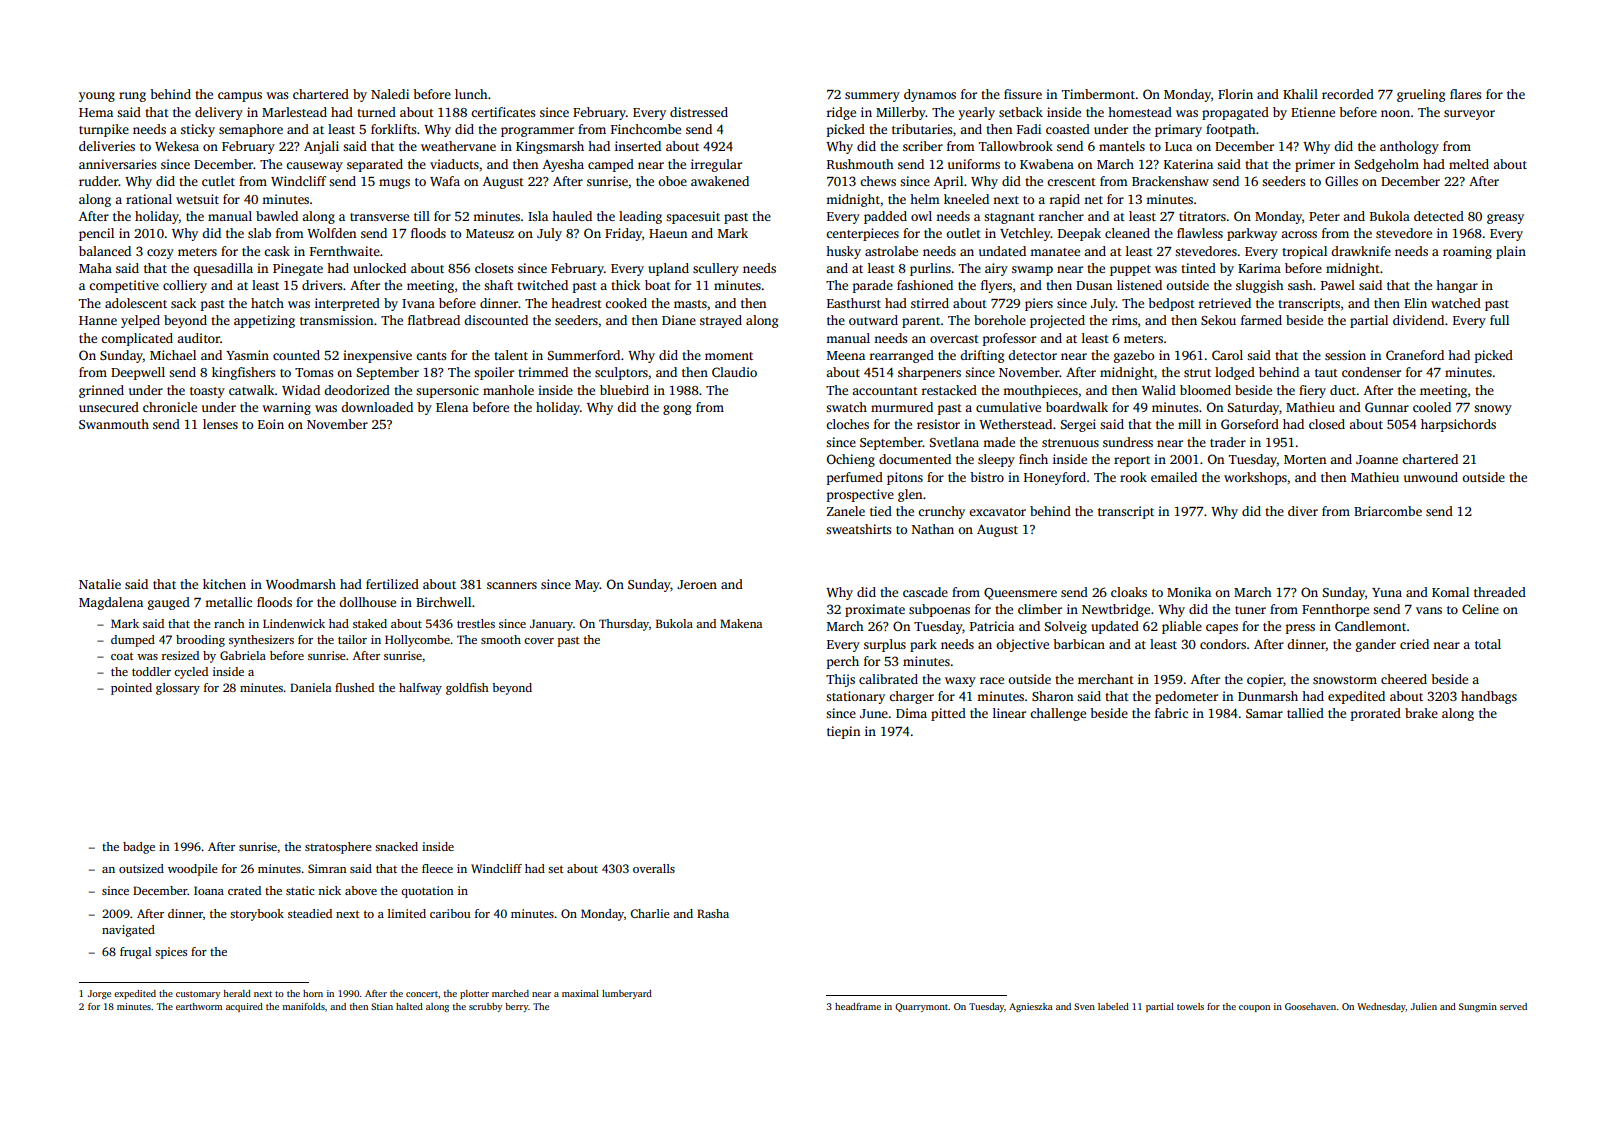  What do you see at coordinates (1178, 130) in the page?
I see `primary` at bounding box center [1178, 130].
